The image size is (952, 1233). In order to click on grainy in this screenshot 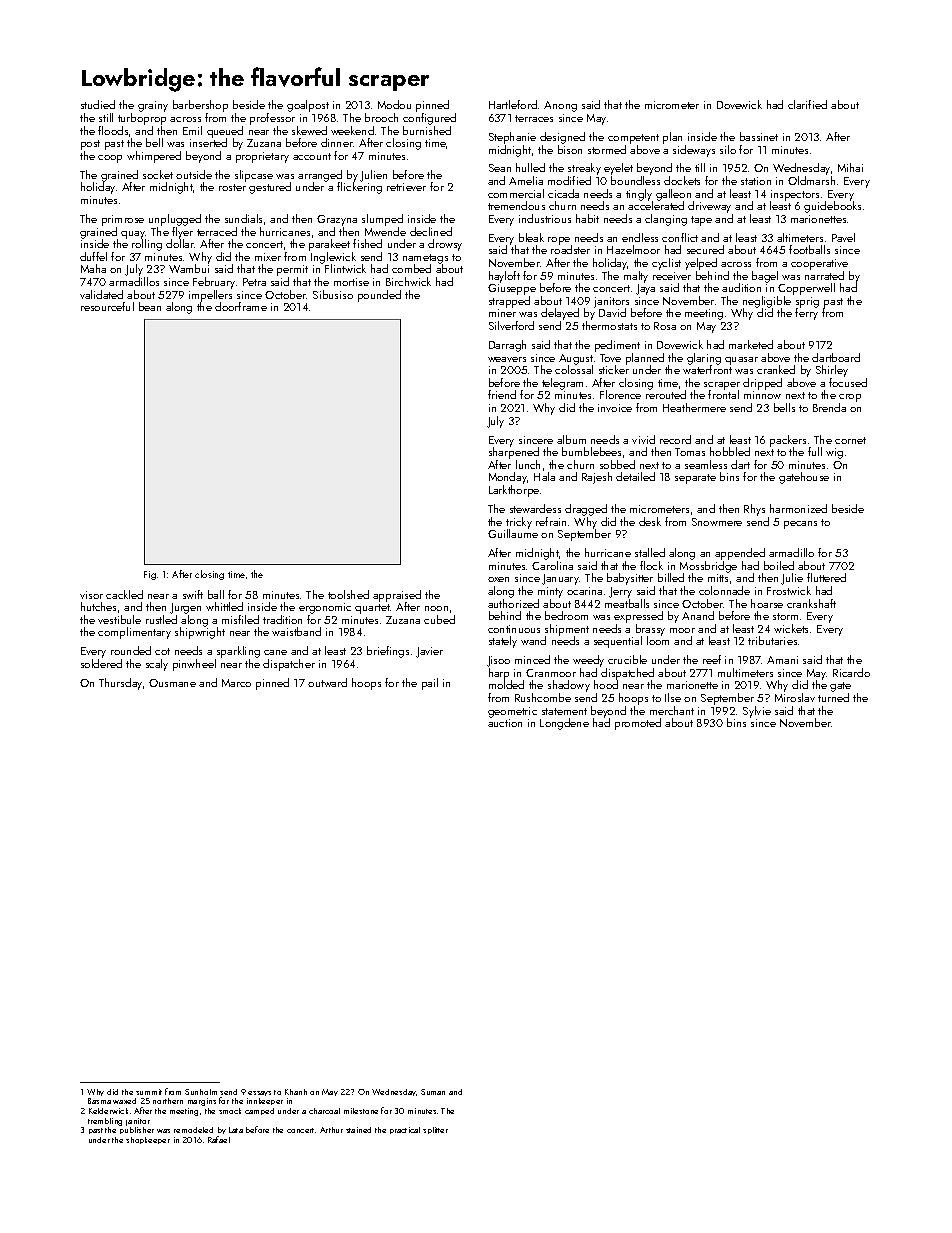, I will do `click(153, 106)`.
